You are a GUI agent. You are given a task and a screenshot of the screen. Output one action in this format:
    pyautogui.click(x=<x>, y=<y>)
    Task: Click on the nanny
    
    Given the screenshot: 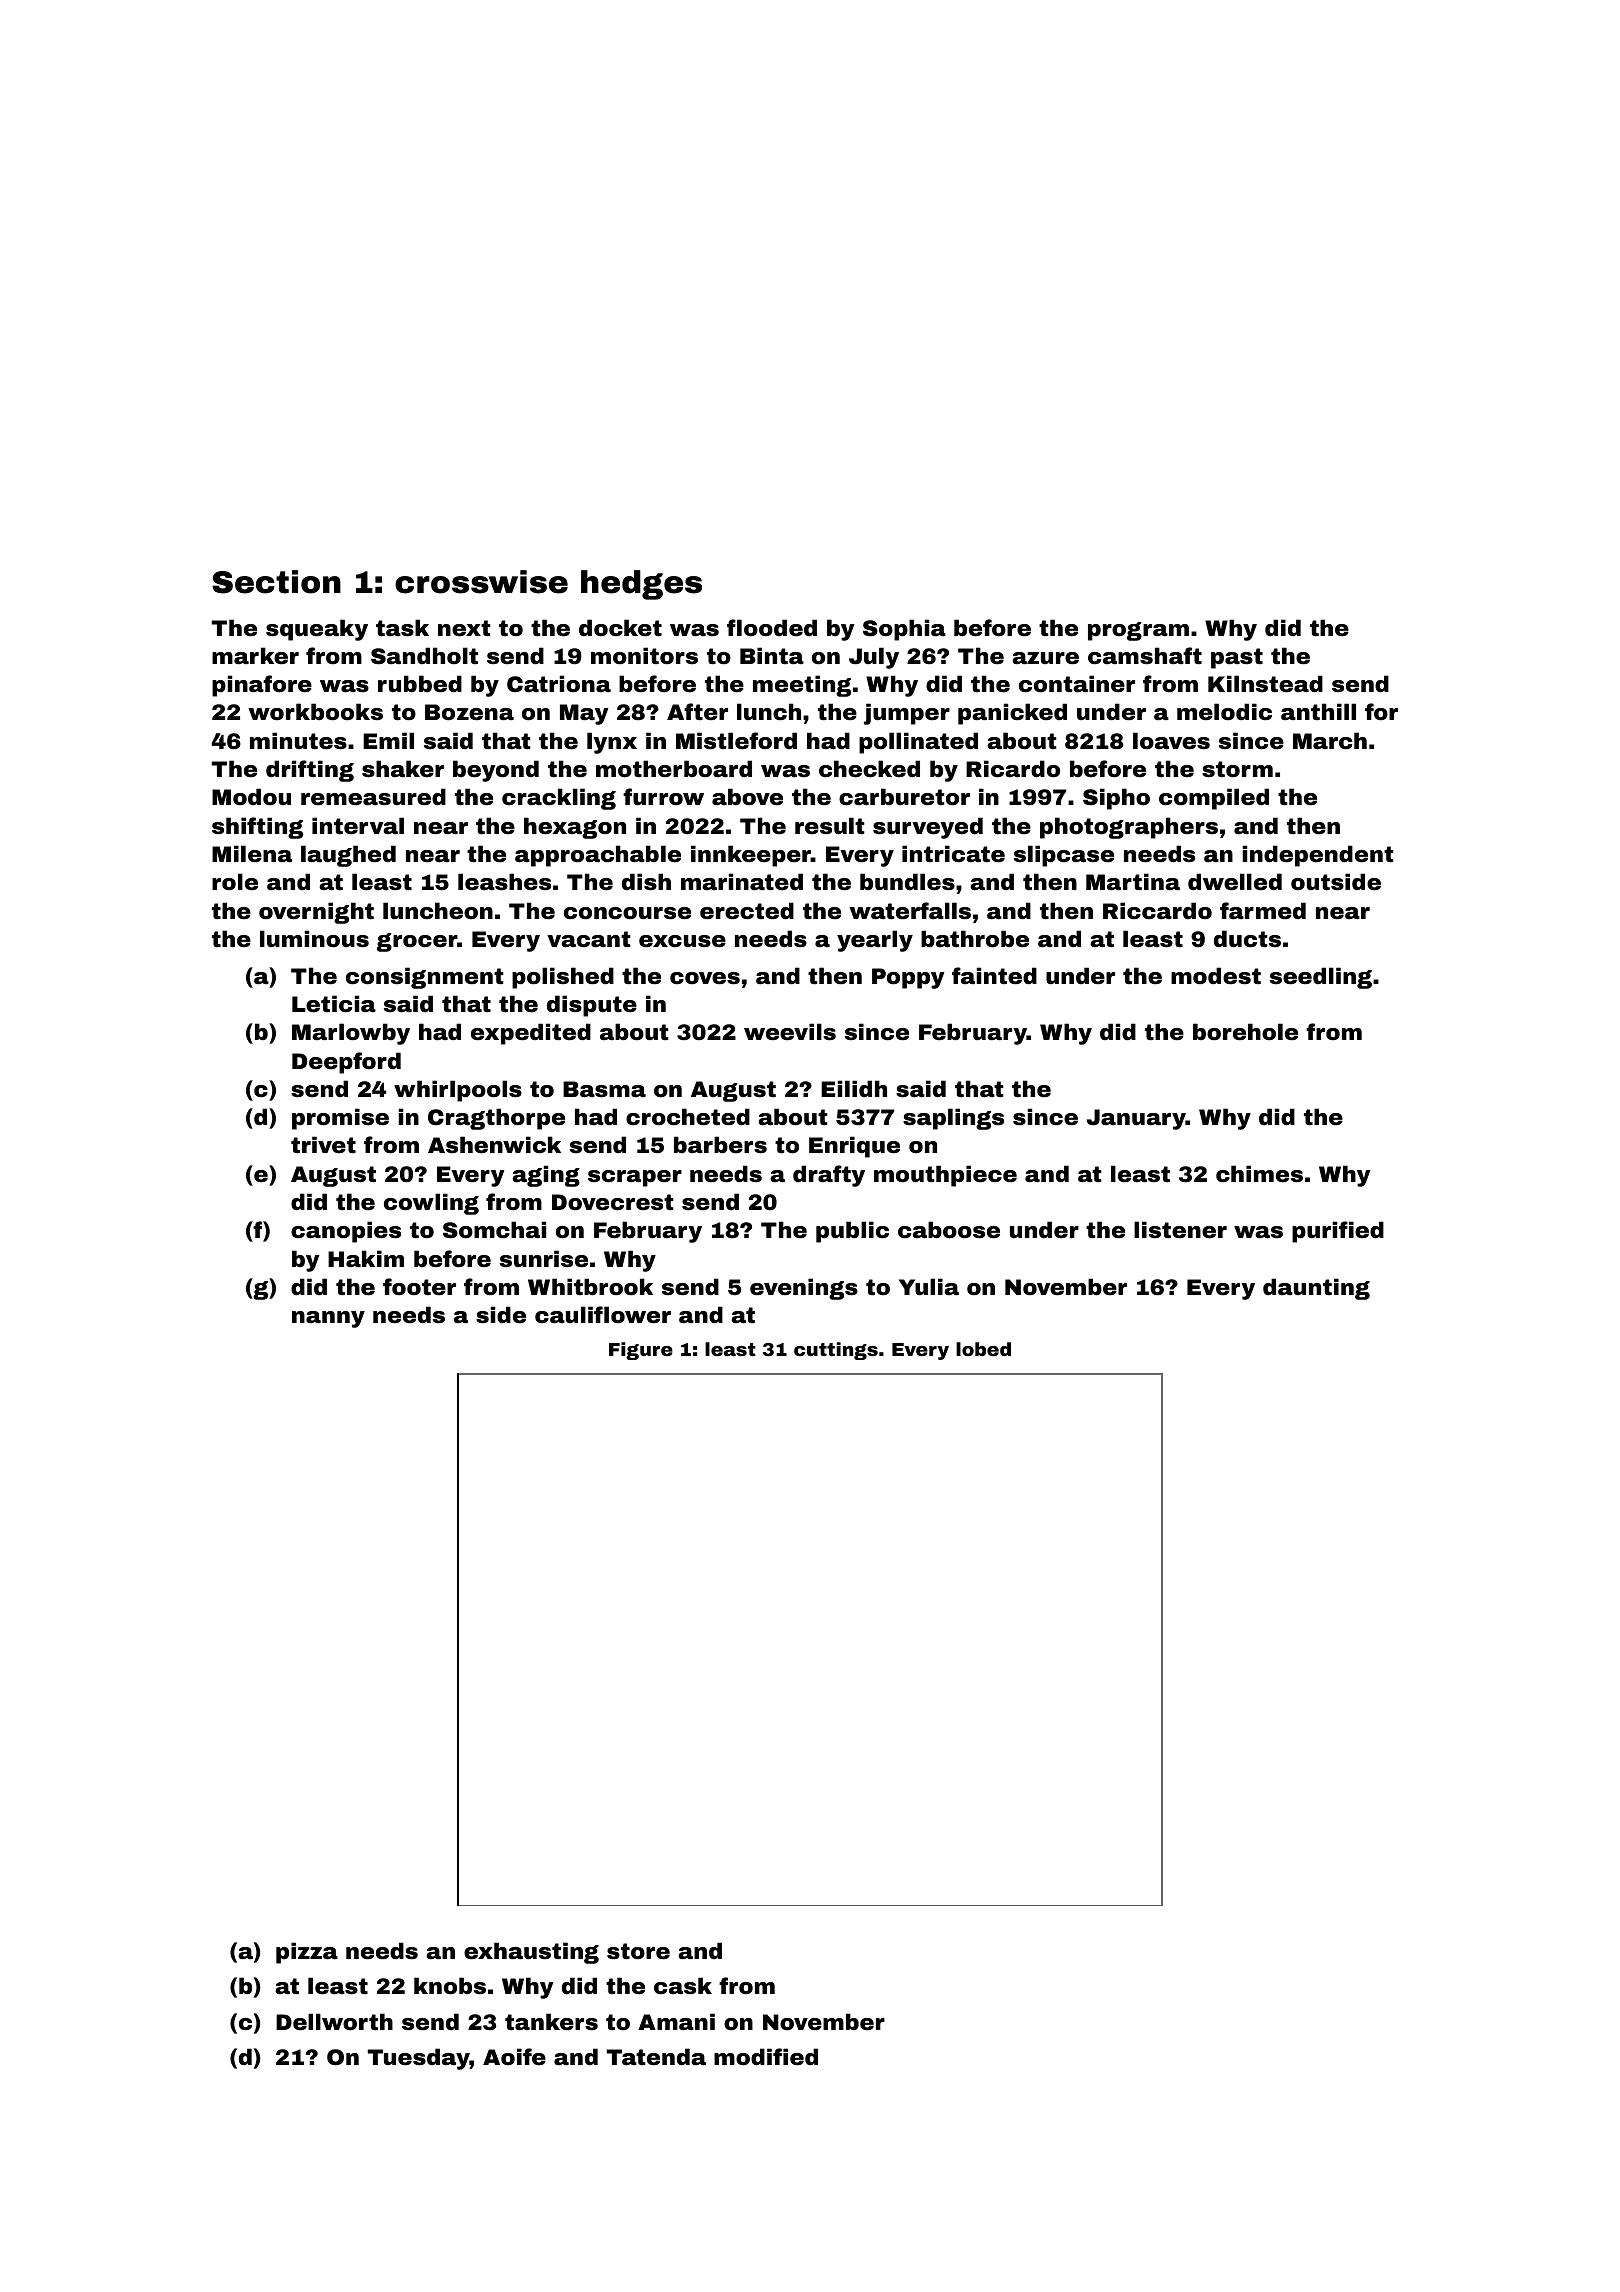 What is the action you would take?
    pyautogui.click(x=328, y=1319)
